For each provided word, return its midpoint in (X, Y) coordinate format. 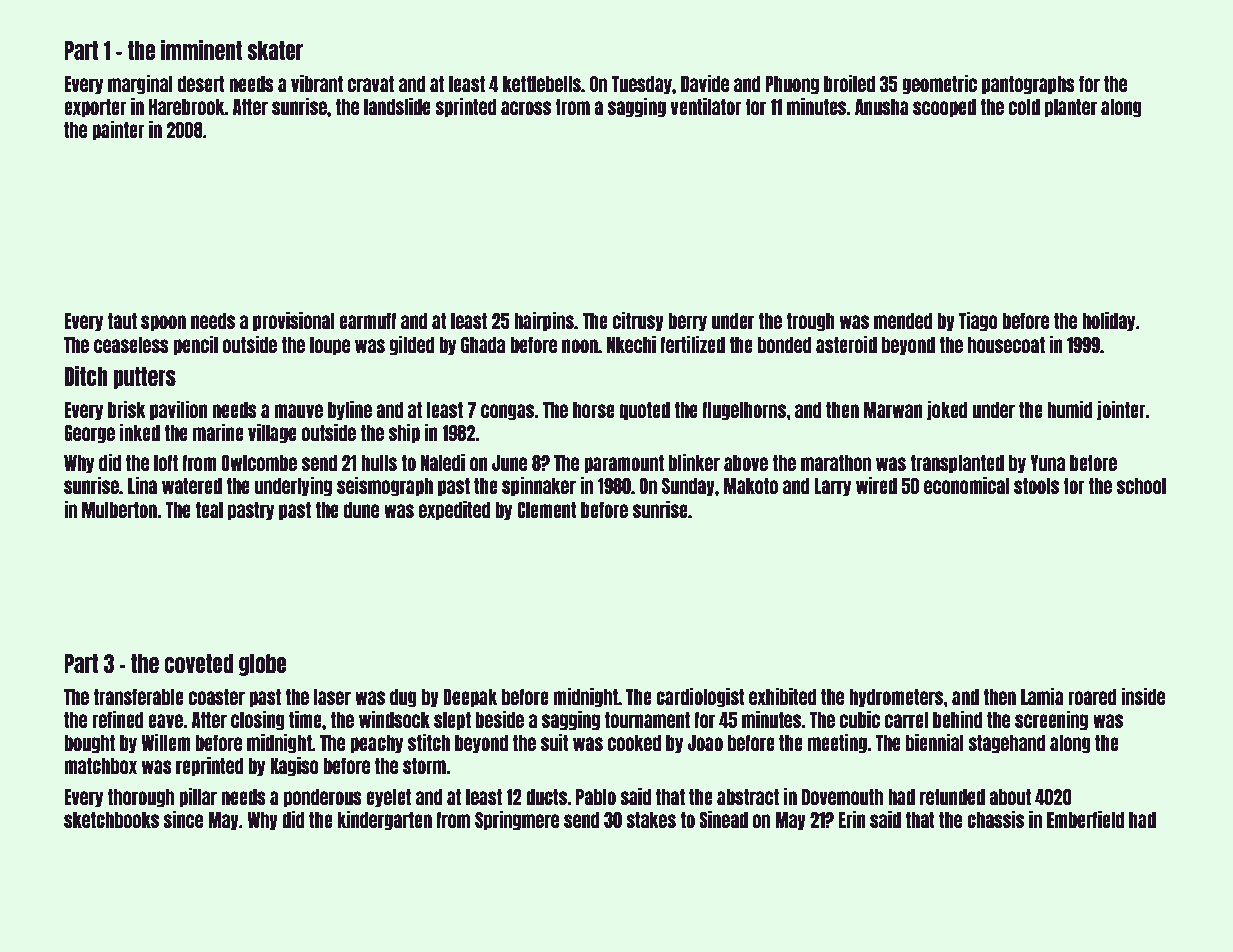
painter (118, 131)
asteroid (846, 344)
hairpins (544, 322)
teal (209, 510)
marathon (836, 463)
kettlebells (542, 84)
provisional (294, 322)
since (183, 819)
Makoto (751, 486)
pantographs (1028, 85)
